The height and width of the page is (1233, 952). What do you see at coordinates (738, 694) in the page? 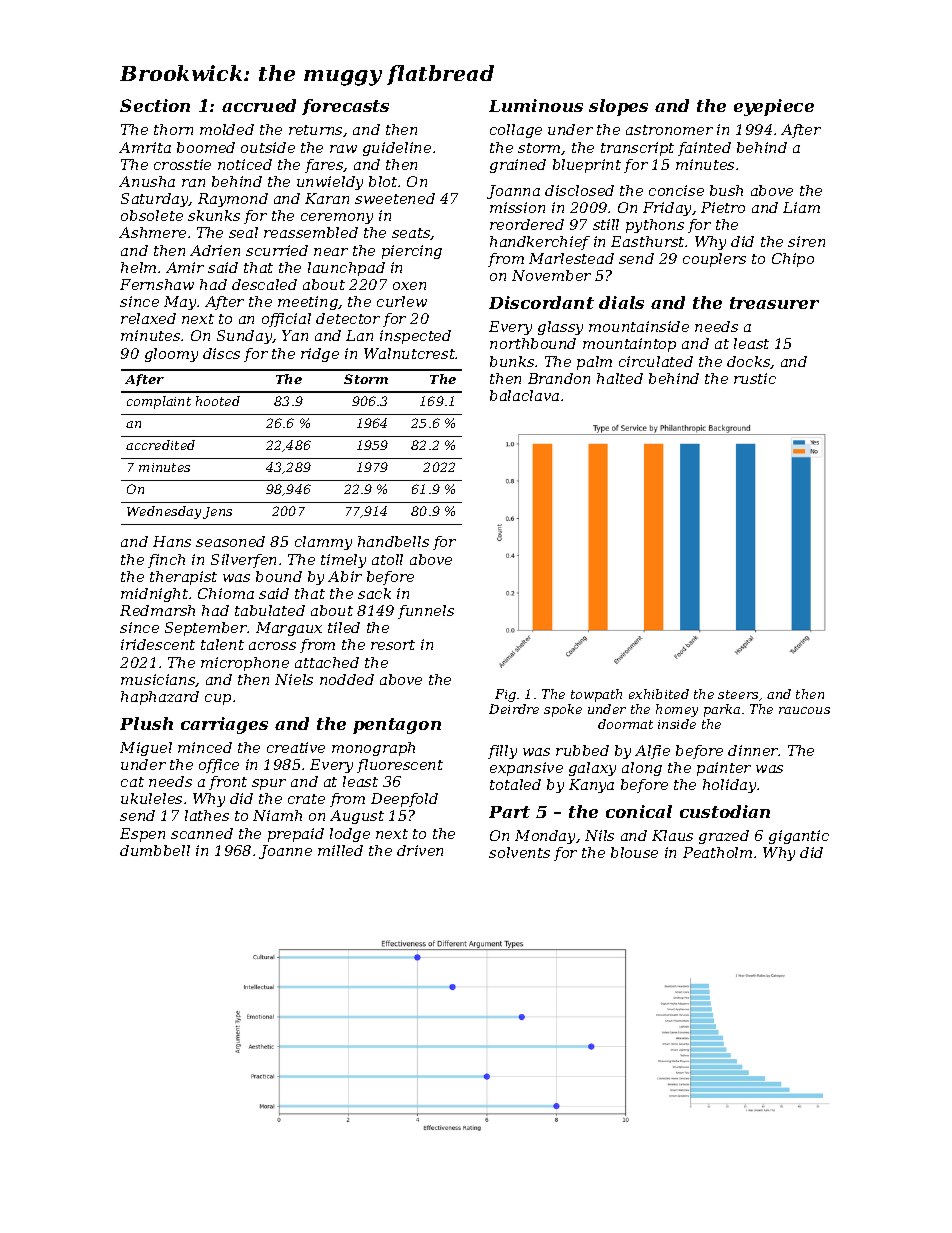
I see `steers` at bounding box center [738, 694].
